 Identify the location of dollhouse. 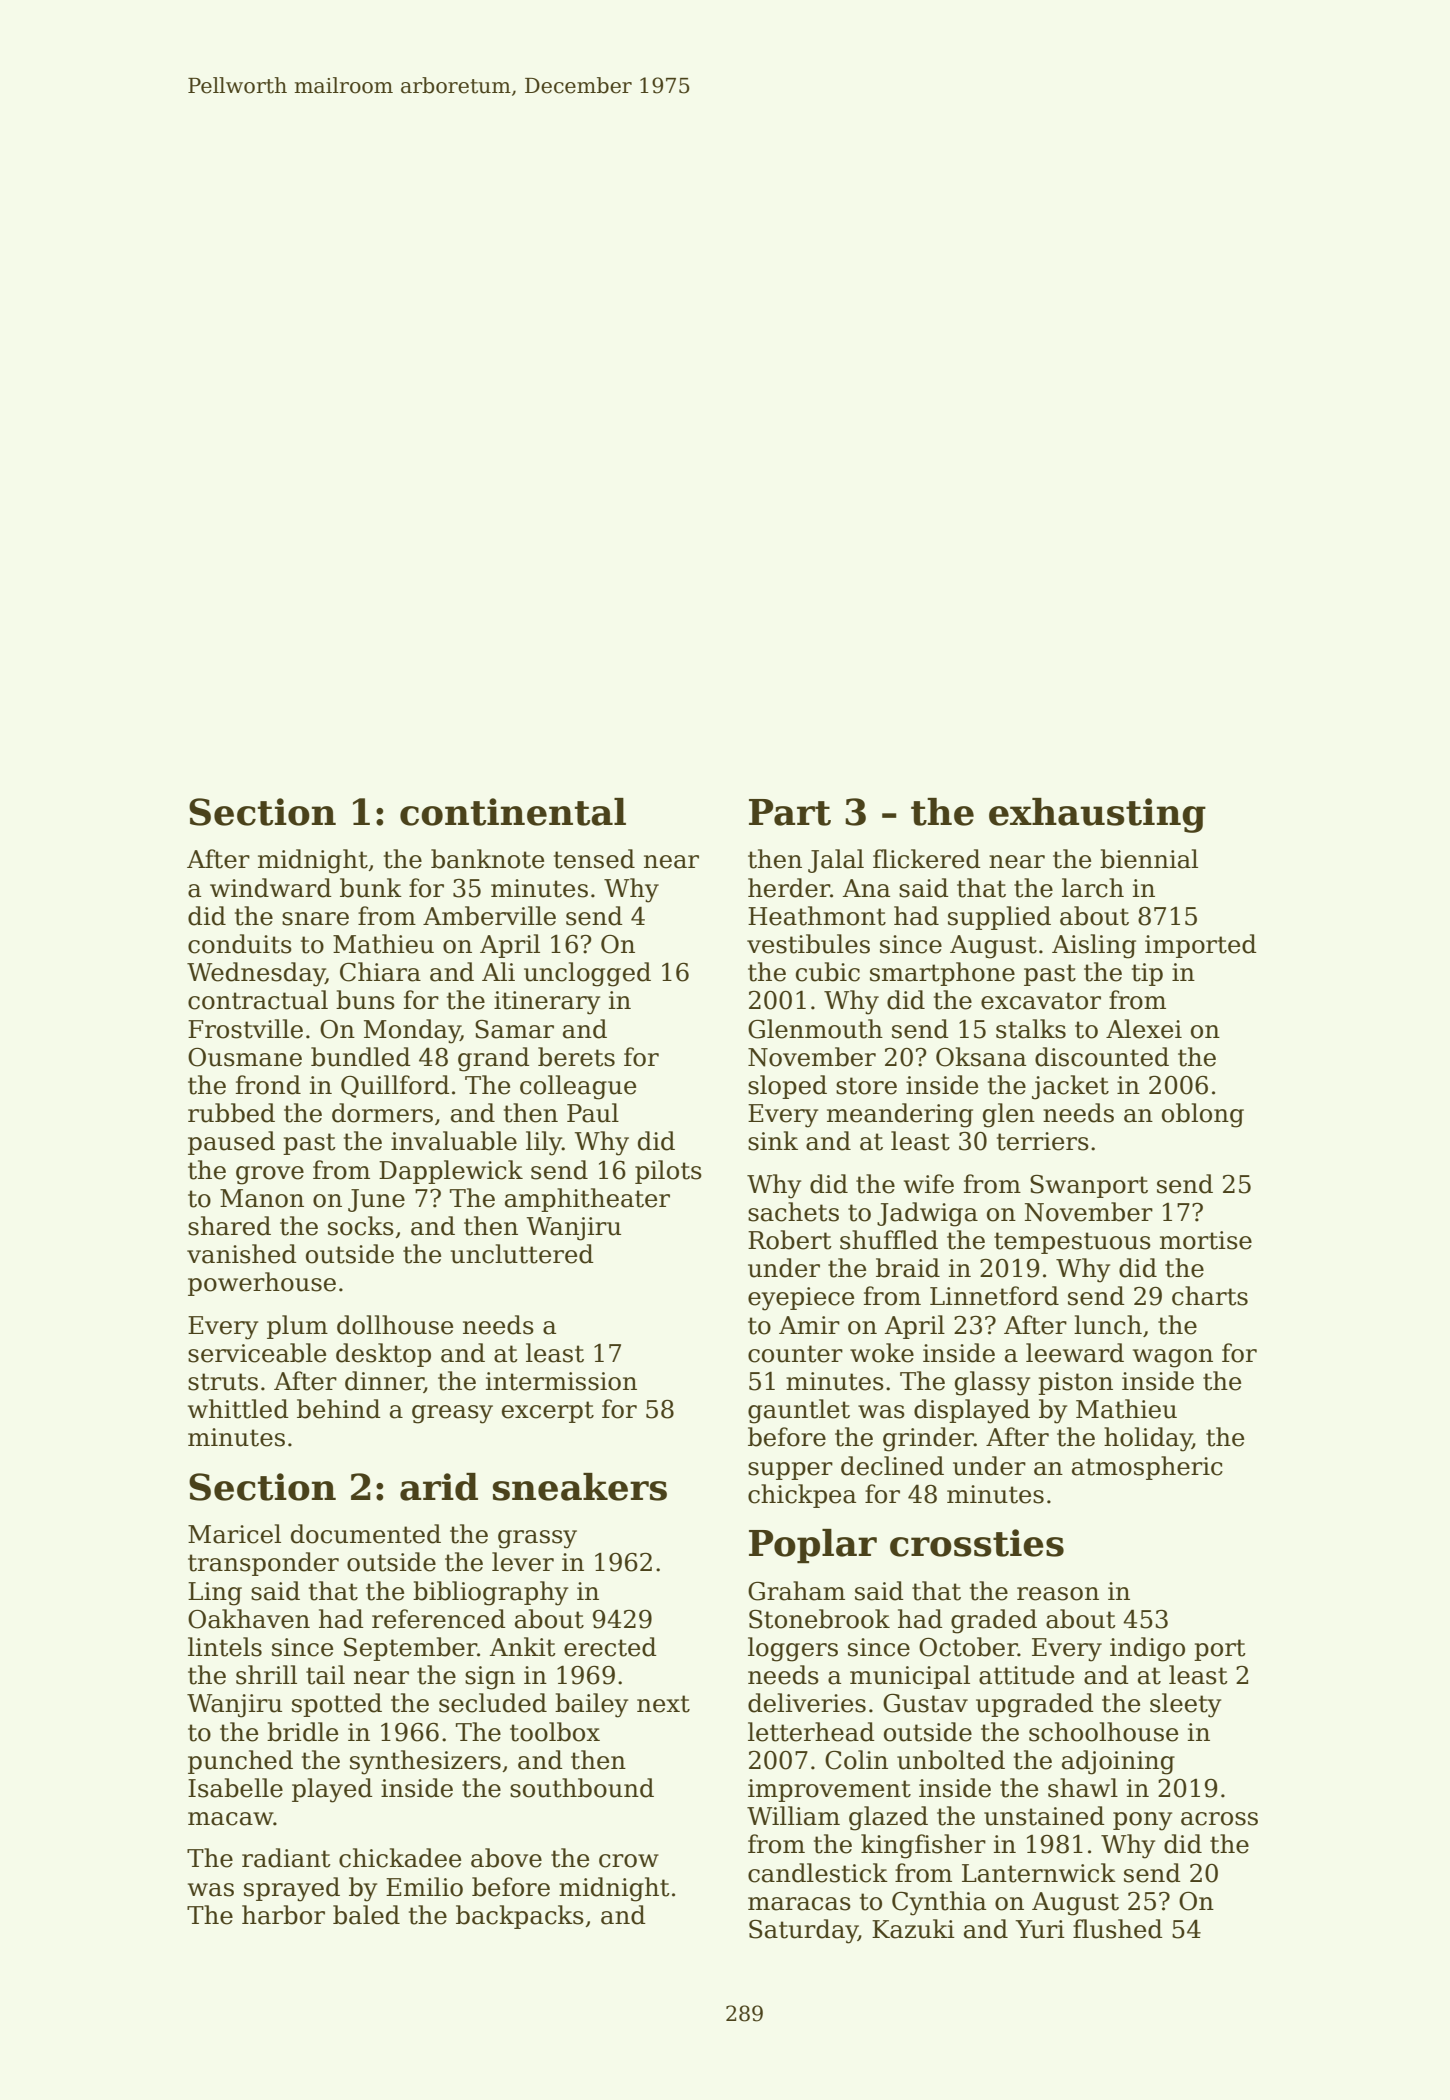
(395, 1325).
